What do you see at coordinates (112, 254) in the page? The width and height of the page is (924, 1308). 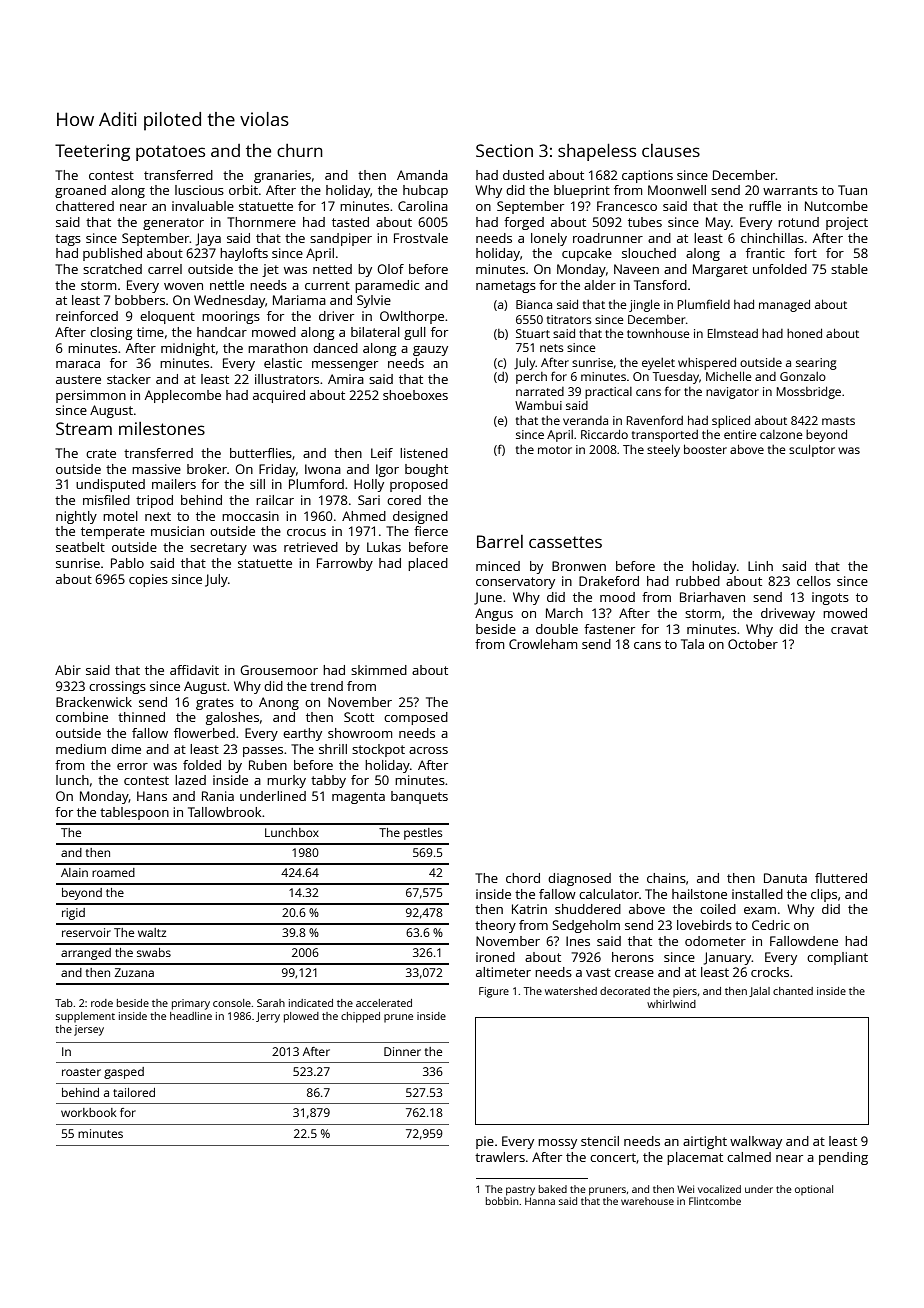 I see `published` at bounding box center [112, 254].
